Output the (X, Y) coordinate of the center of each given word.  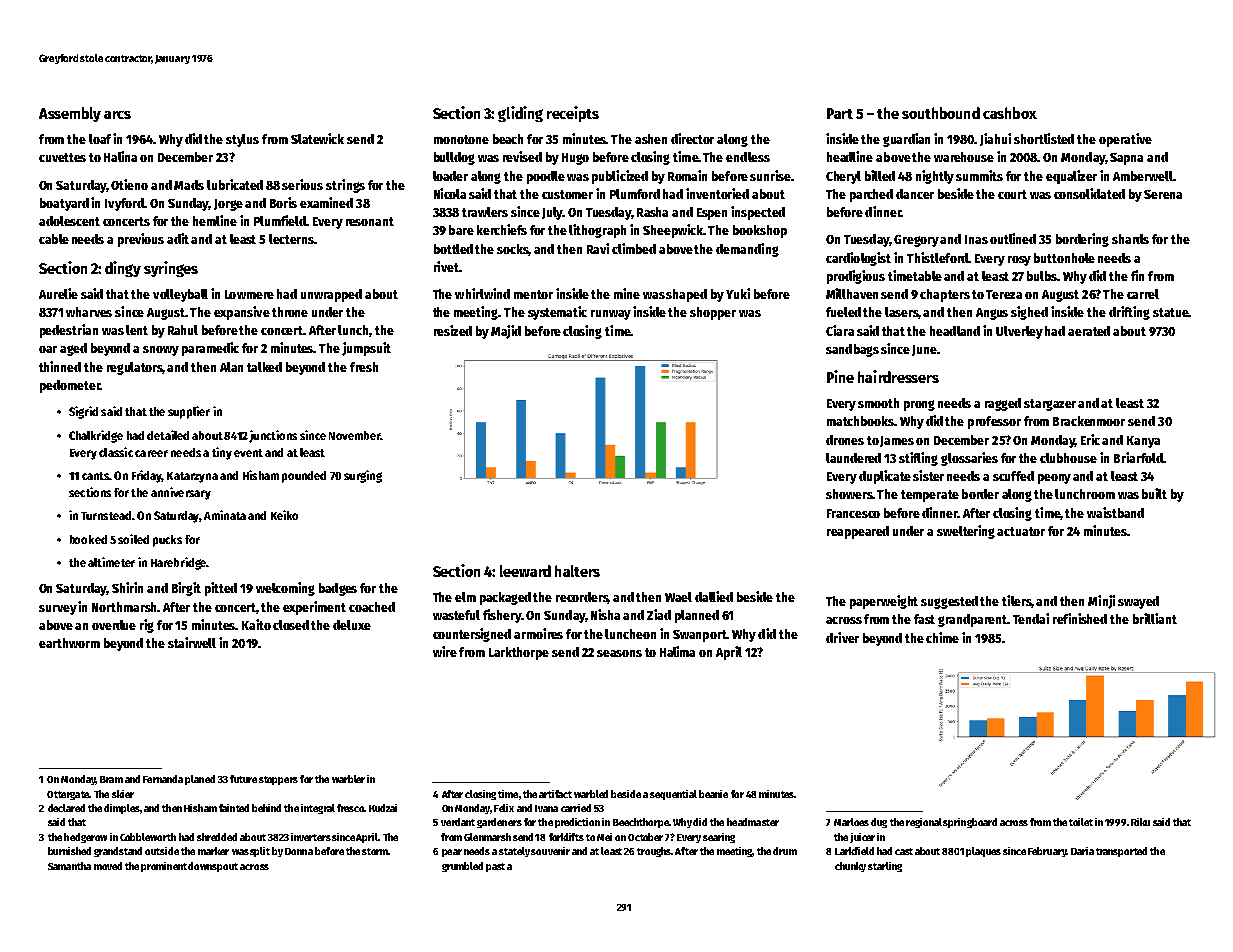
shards (1130, 239)
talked (264, 367)
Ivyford (124, 204)
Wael (678, 597)
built (1154, 493)
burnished (69, 851)
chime (942, 637)
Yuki (738, 293)
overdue (114, 625)
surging (363, 476)
